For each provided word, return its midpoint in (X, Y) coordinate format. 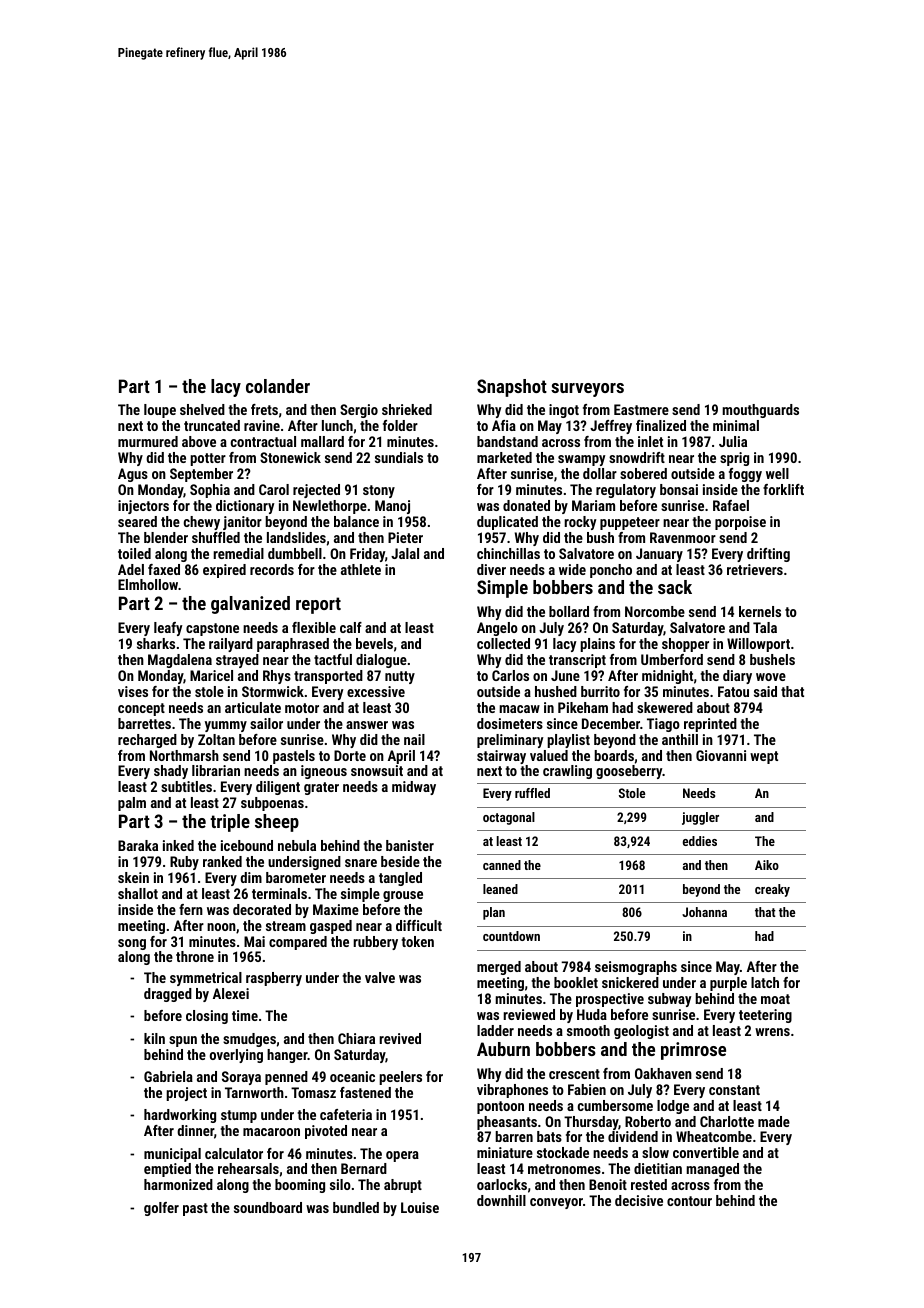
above (199, 441)
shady (171, 772)
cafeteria (346, 1114)
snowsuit (377, 770)
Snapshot (512, 388)
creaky (772, 890)
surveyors (587, 390)
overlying (236, 1056)
